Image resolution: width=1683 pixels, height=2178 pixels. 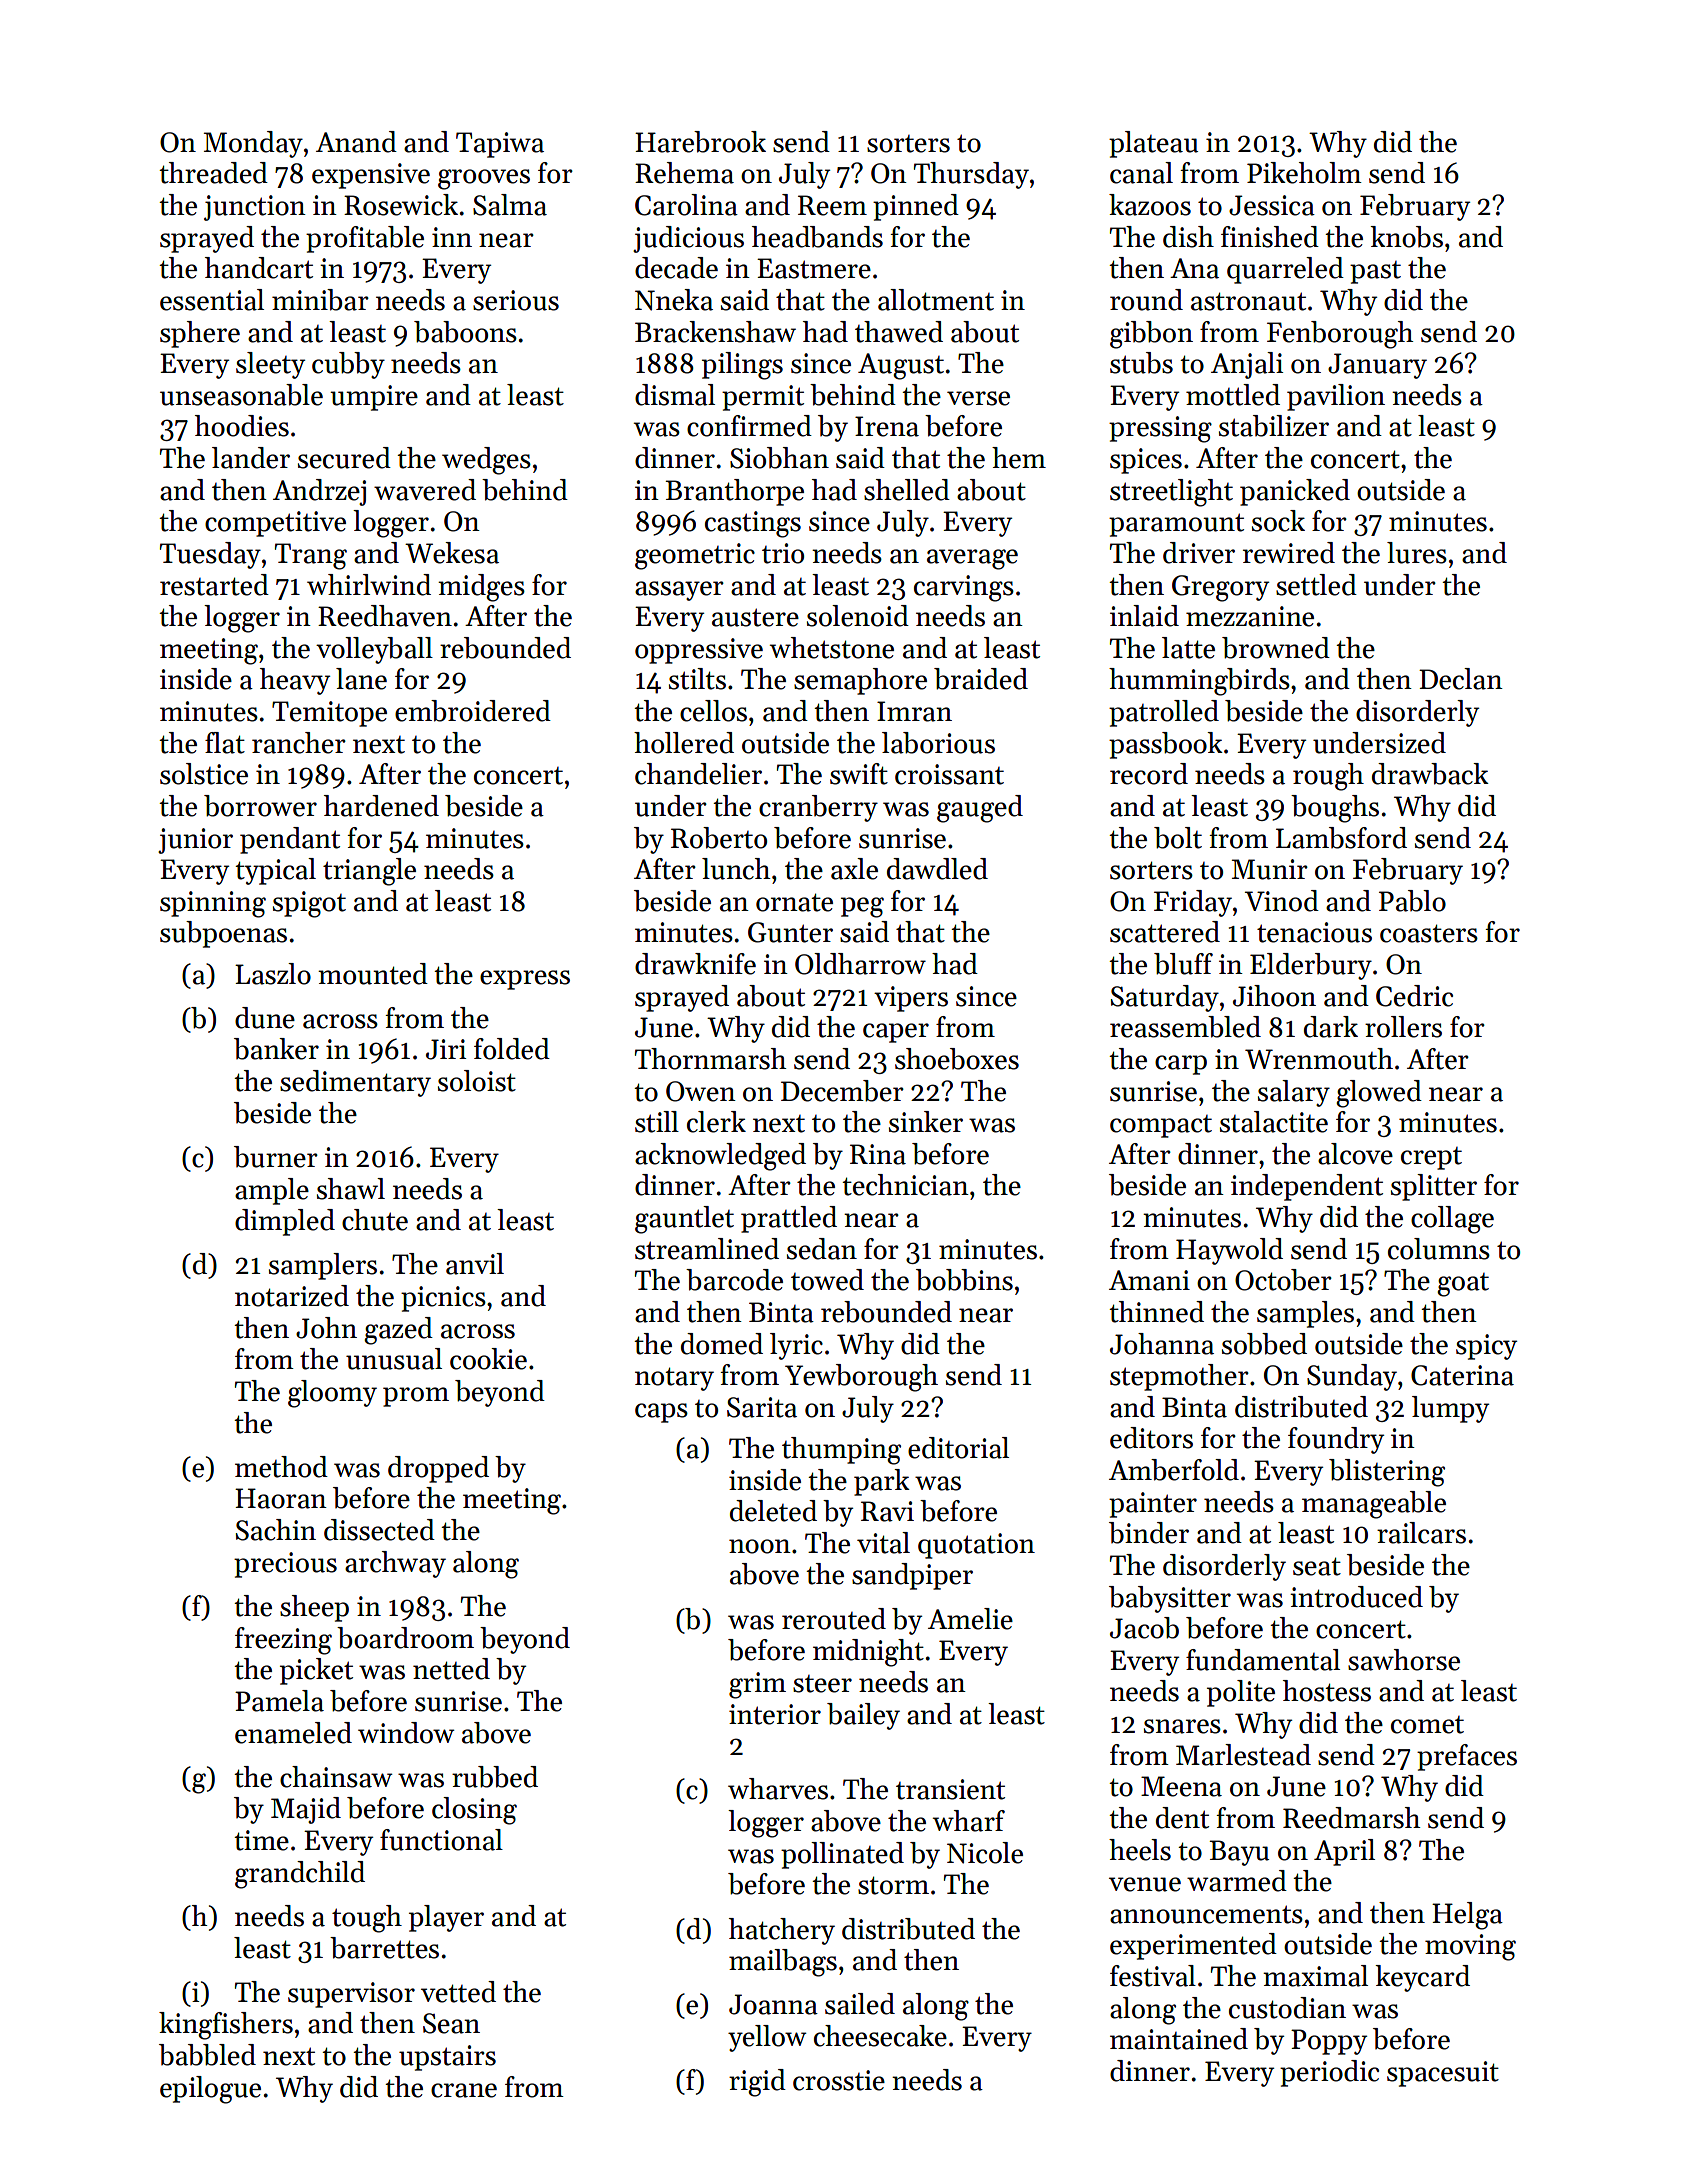 What do you see at coordinates (1404, 1660) in the page?
I see `sawhorse` at bounding box center [1404, 1660].
